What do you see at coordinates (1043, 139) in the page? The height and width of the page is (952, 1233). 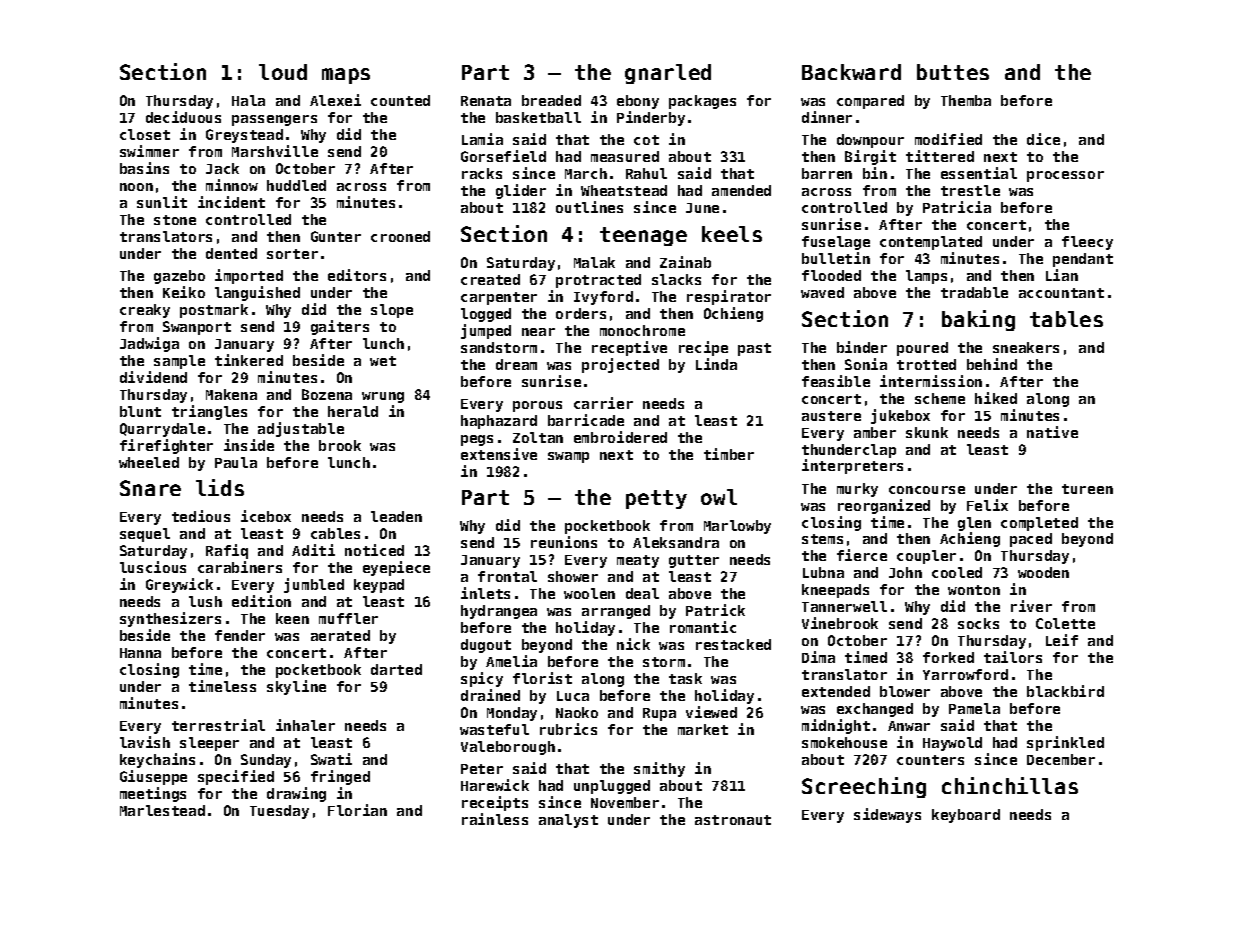 I see `dice` at bounding box center [1043, 139].
